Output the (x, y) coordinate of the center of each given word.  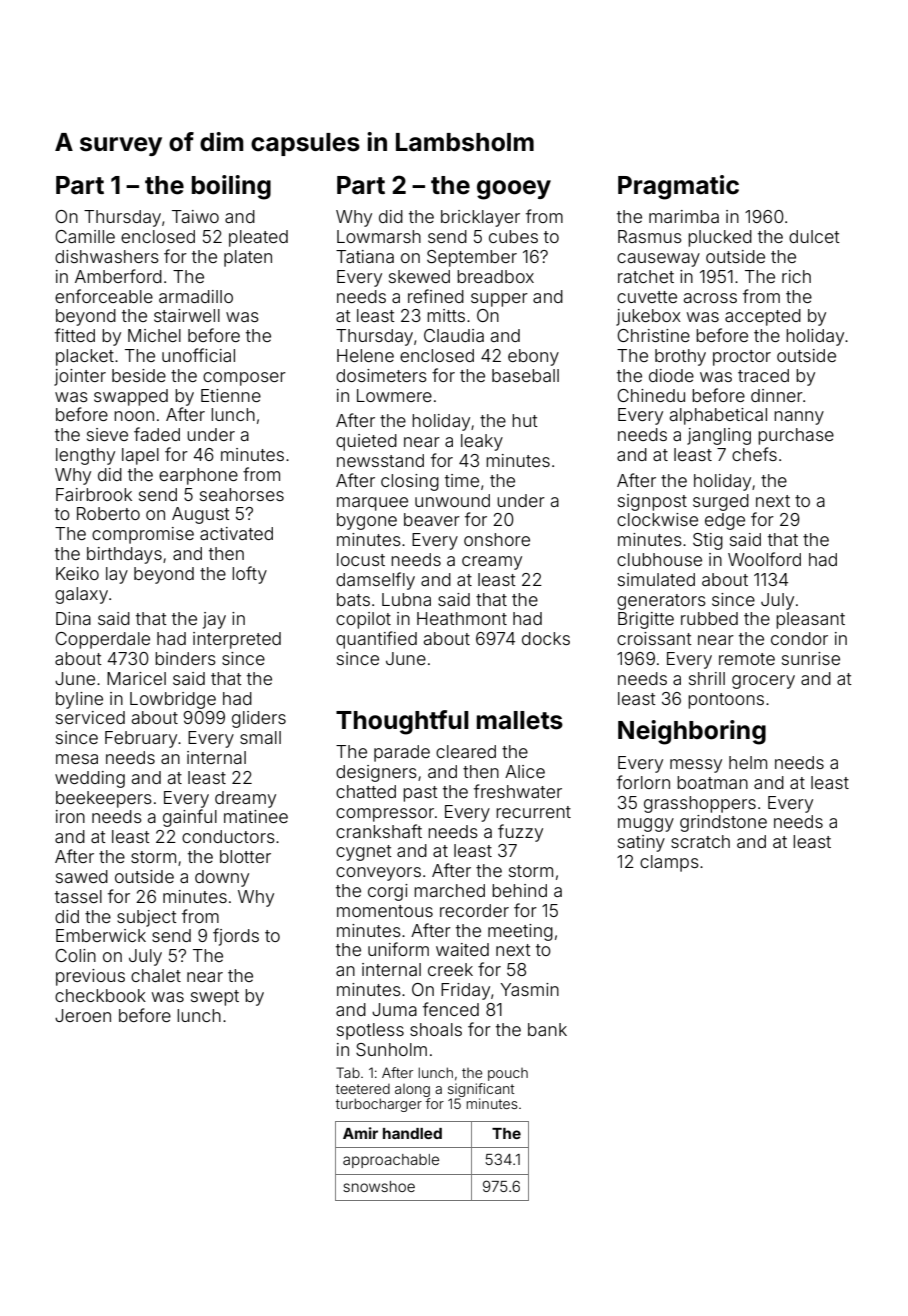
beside (139, 375)
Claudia (454, 335)
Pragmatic (678, 187)
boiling (231, 187)
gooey (514, 190)
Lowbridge (173, 700)
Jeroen (83, 1015)
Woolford (764, 559)
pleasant (810, 620)
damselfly (375, 581)
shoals (436, 1029)
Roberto (108, 513)
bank (547, 1029)
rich (796, 276)
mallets (520, 720)
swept (215, 998)
